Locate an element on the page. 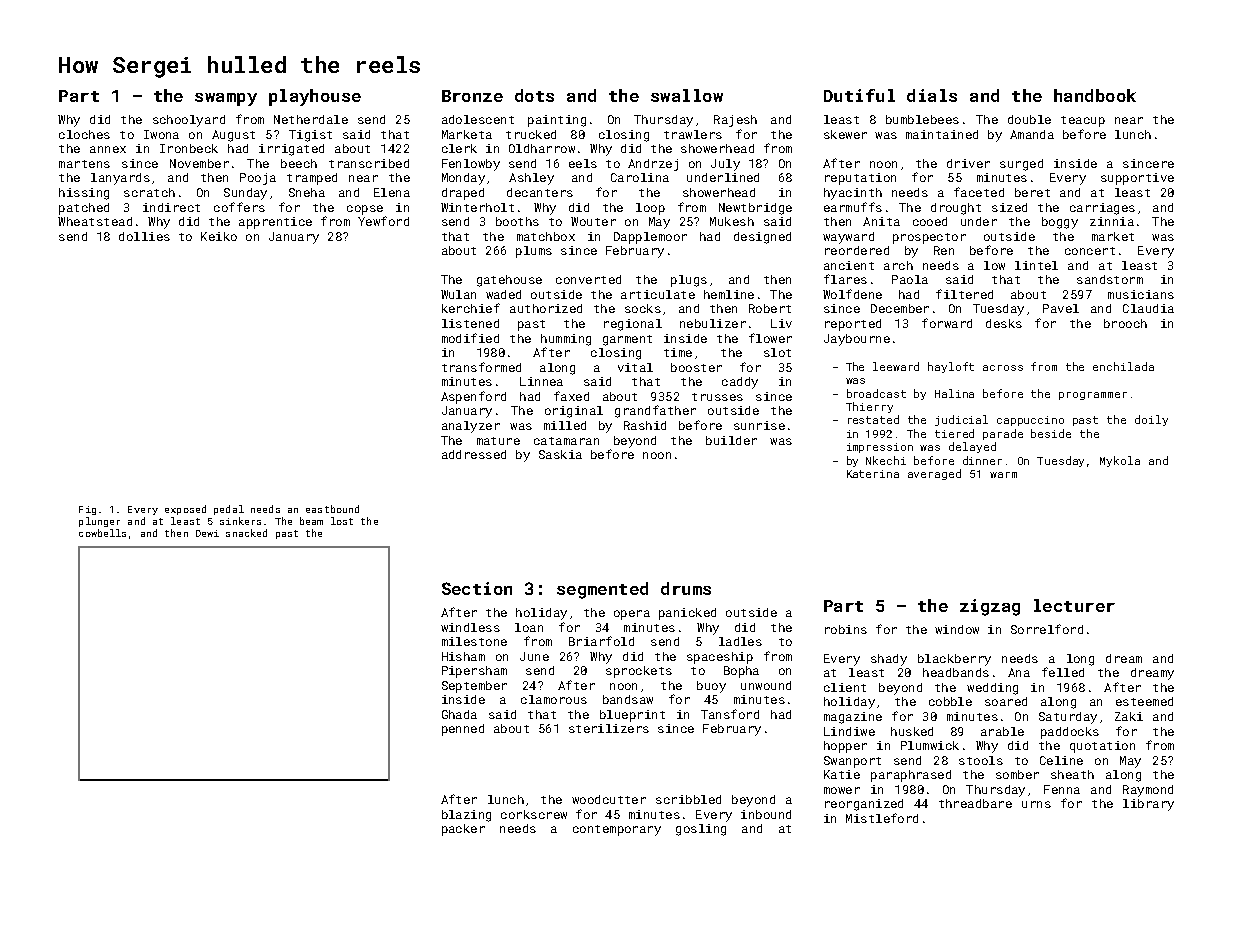  dials is located at coordinates (932, 95).
